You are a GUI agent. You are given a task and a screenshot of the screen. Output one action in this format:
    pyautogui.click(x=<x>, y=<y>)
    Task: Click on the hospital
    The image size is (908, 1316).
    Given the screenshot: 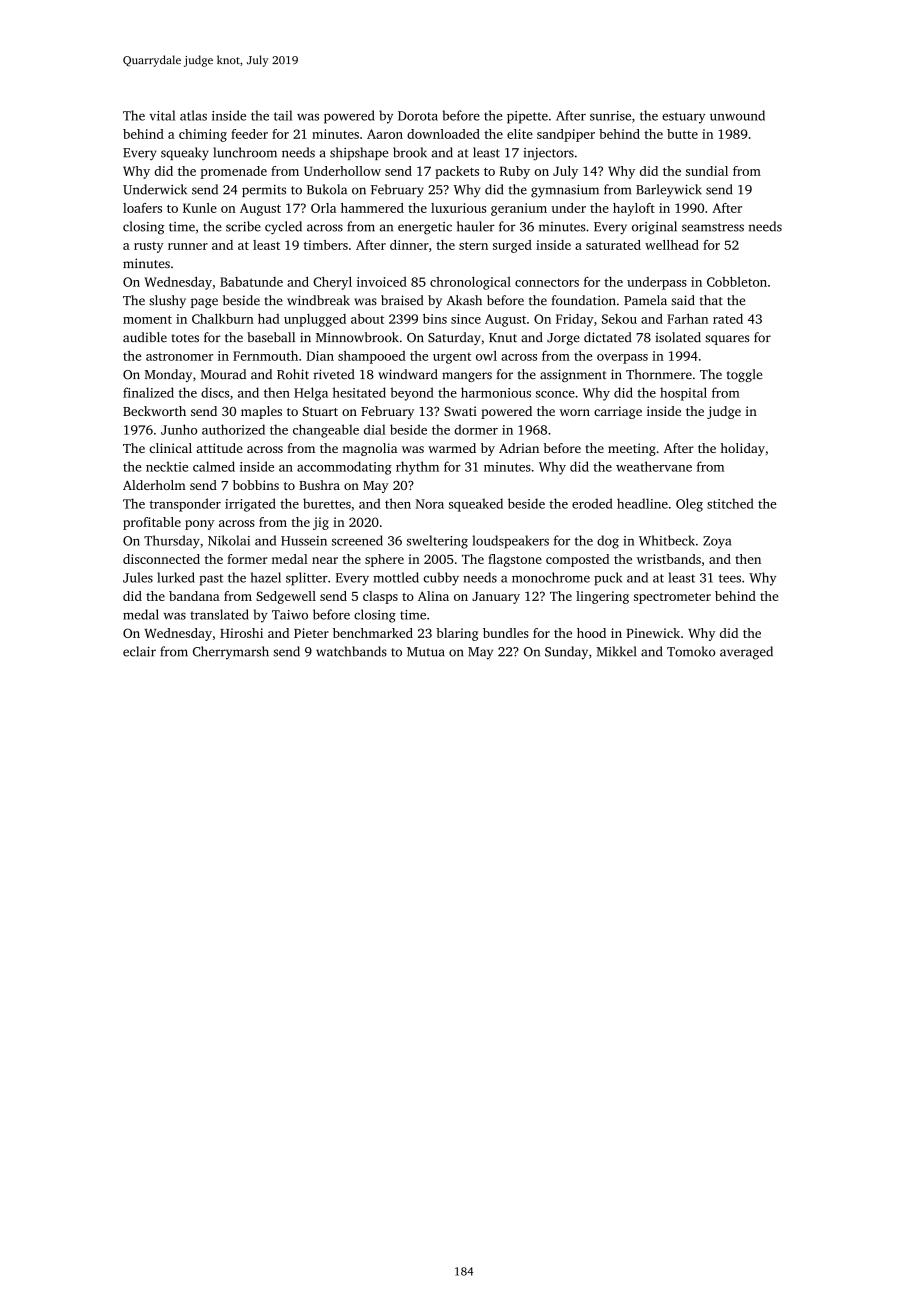 What is the action you would take?
    pyautogui.click(x=683, y=394)
